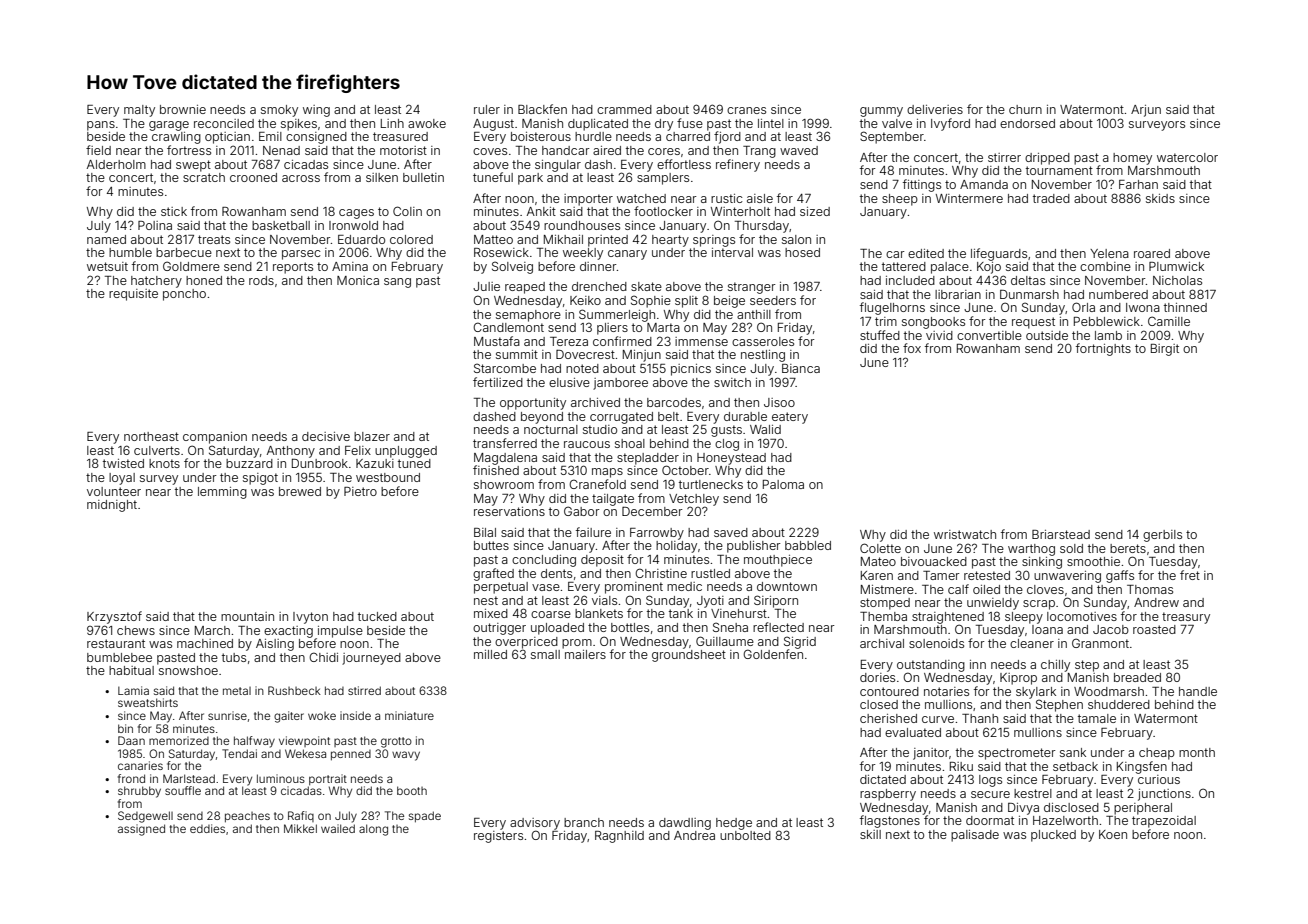 Image resolution: width=1308 pixels, height=924 pixels. I want to click on Farrowby, so click(657, 534).
